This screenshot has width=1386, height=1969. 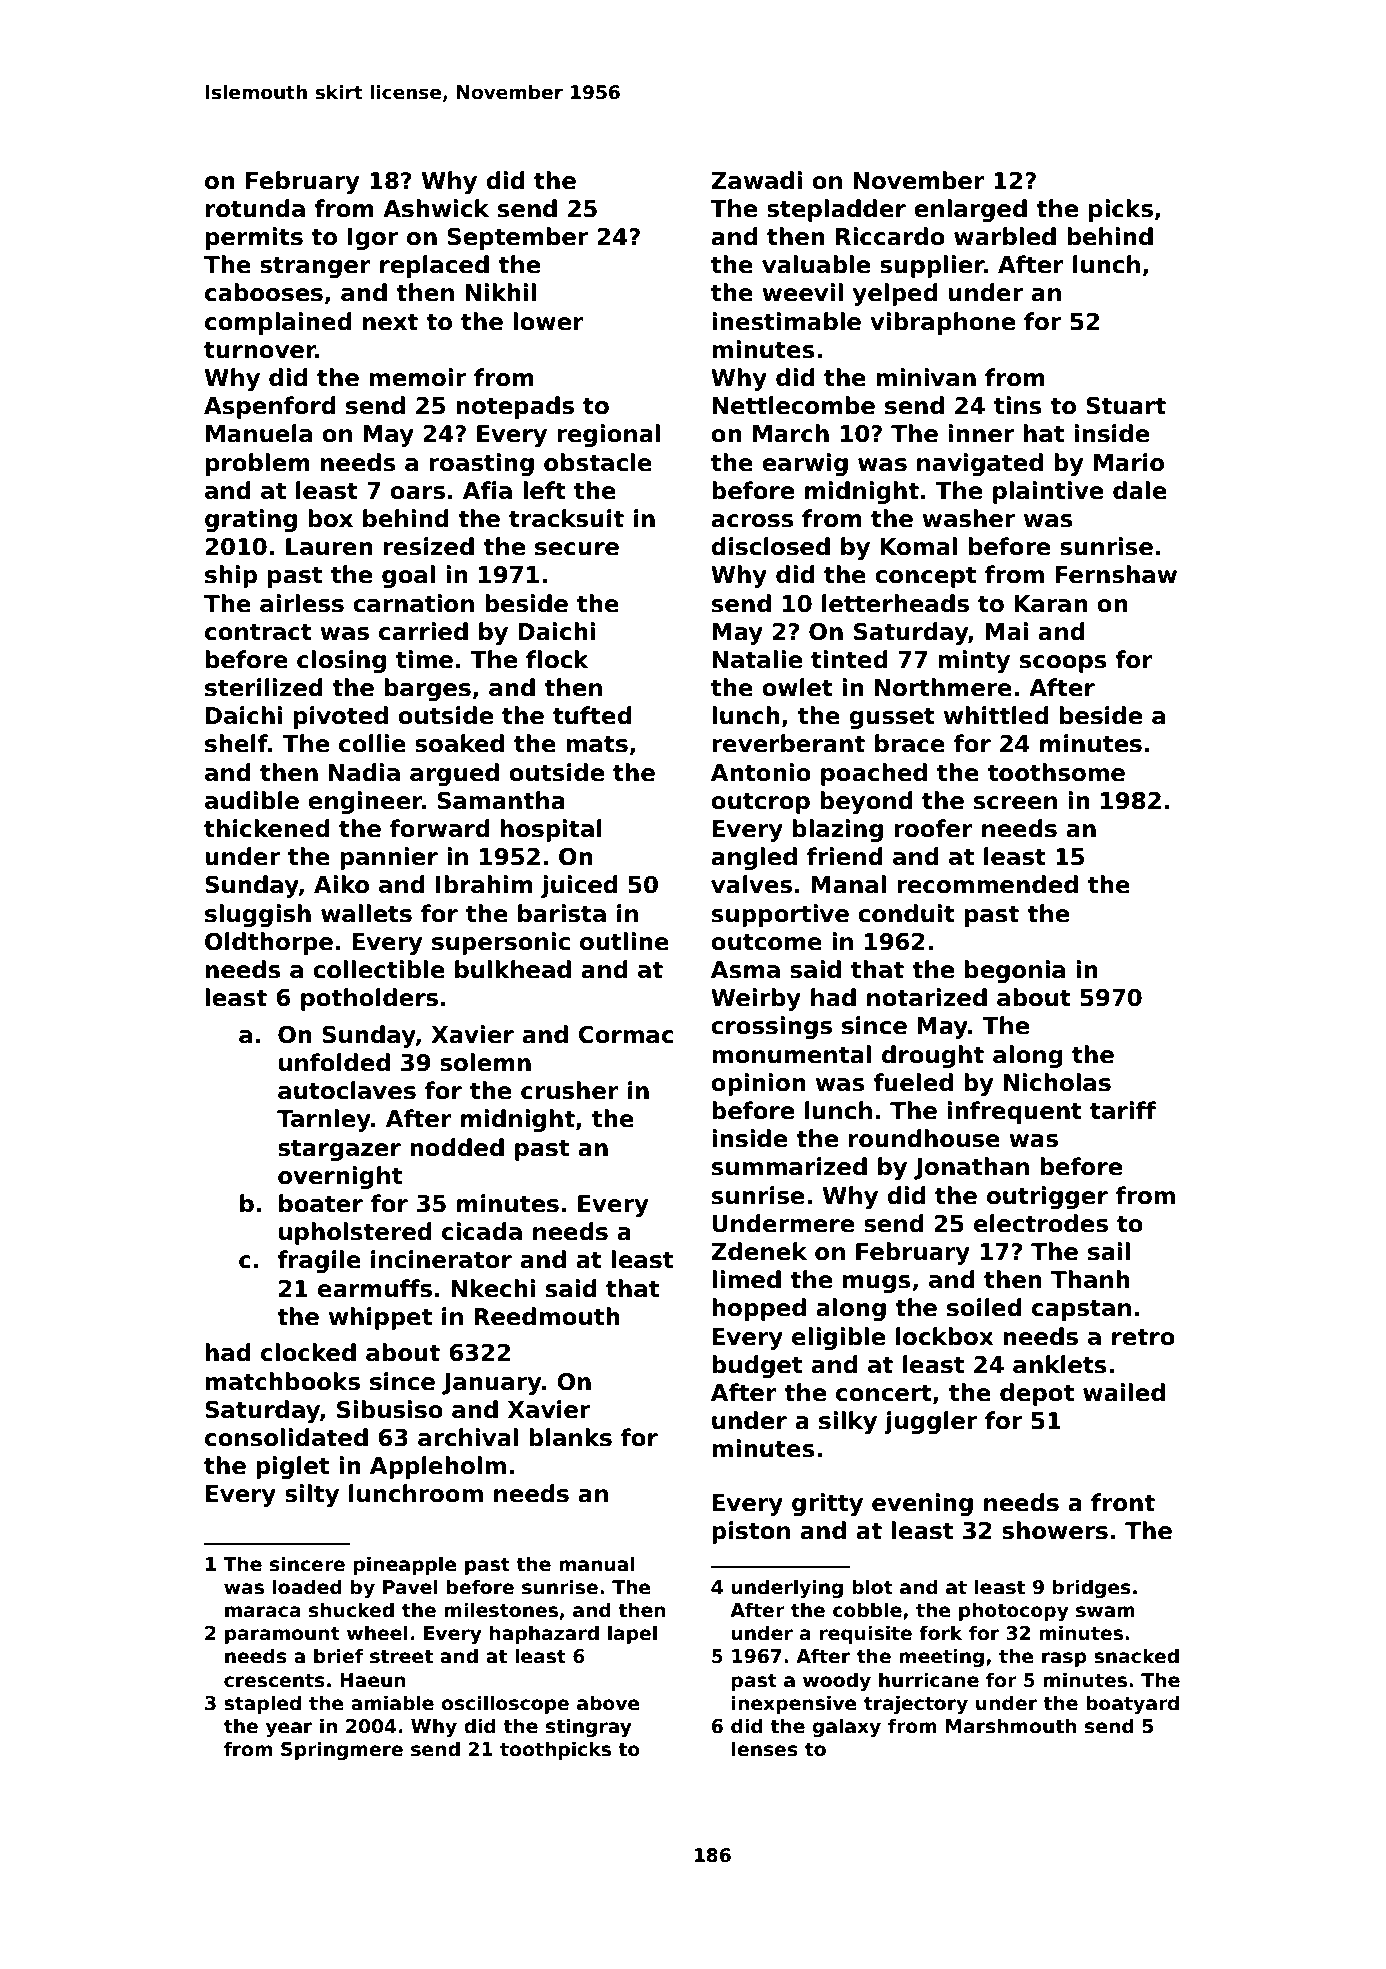 I want to click on gritty, so click(x=827, y=1504).
